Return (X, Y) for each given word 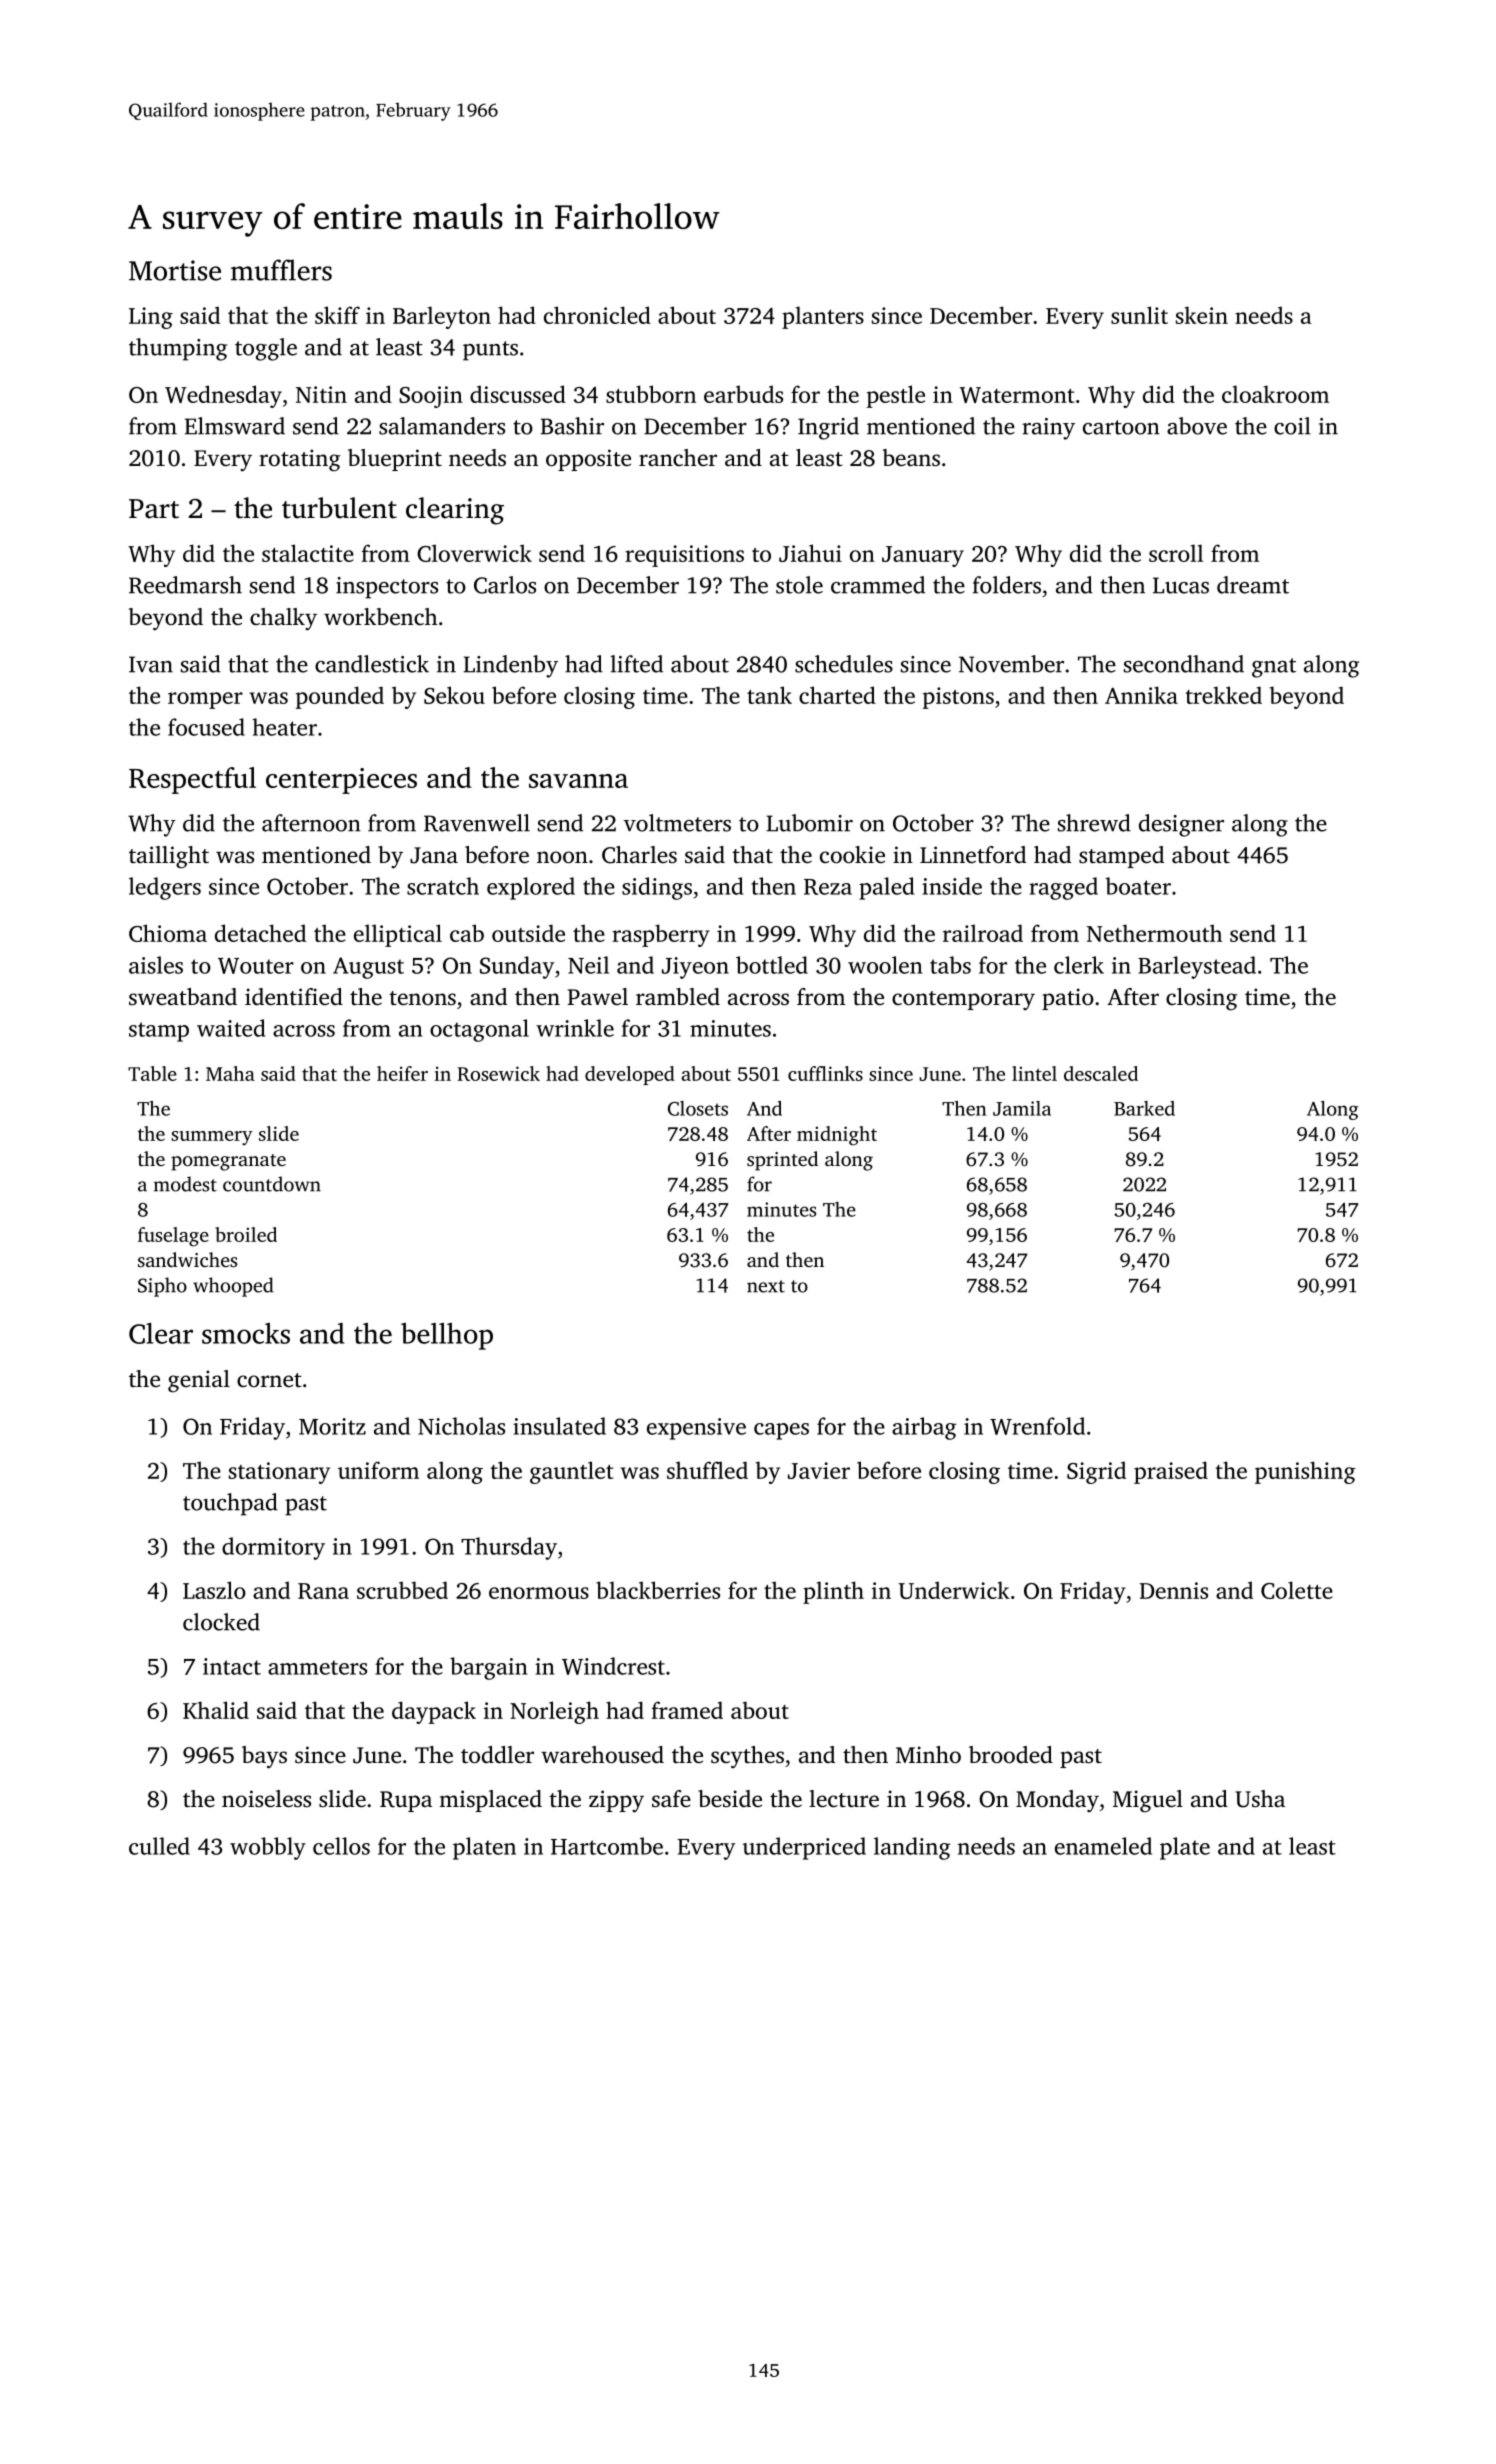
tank (769, 695)
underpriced (804, 1848)
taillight (169, 857)
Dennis (1174, 1590)
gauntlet (572, 1472)
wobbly (268, 1848)
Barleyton (442, 317)
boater (1138, 886)
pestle (896, 396)
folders (1007, 585)
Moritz (332, 1426)
